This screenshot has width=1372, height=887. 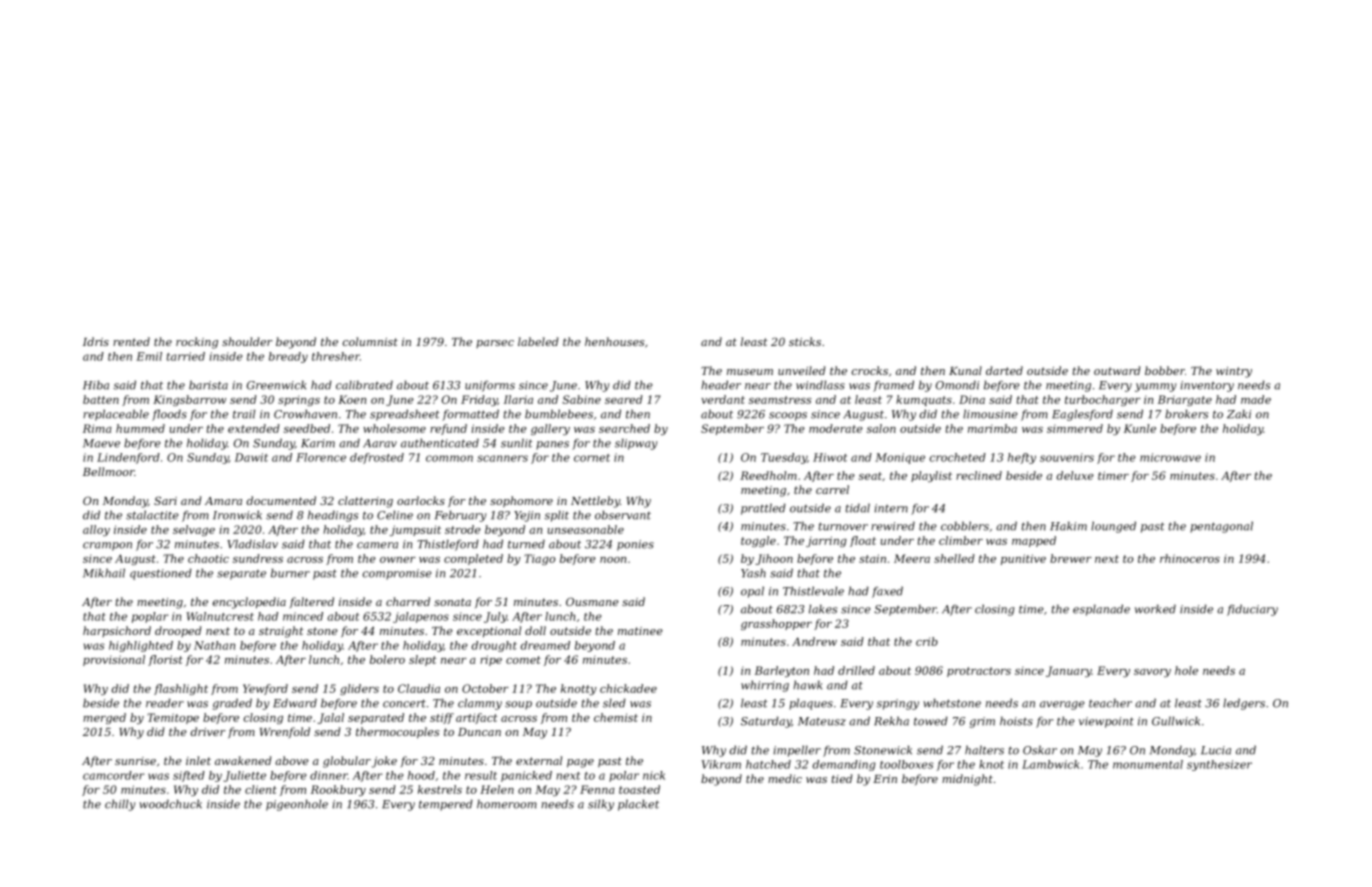 What do you see at coordinates (784, 458) in the screenshot?
I see `Tuesday` at bounding box center [784, 458].
